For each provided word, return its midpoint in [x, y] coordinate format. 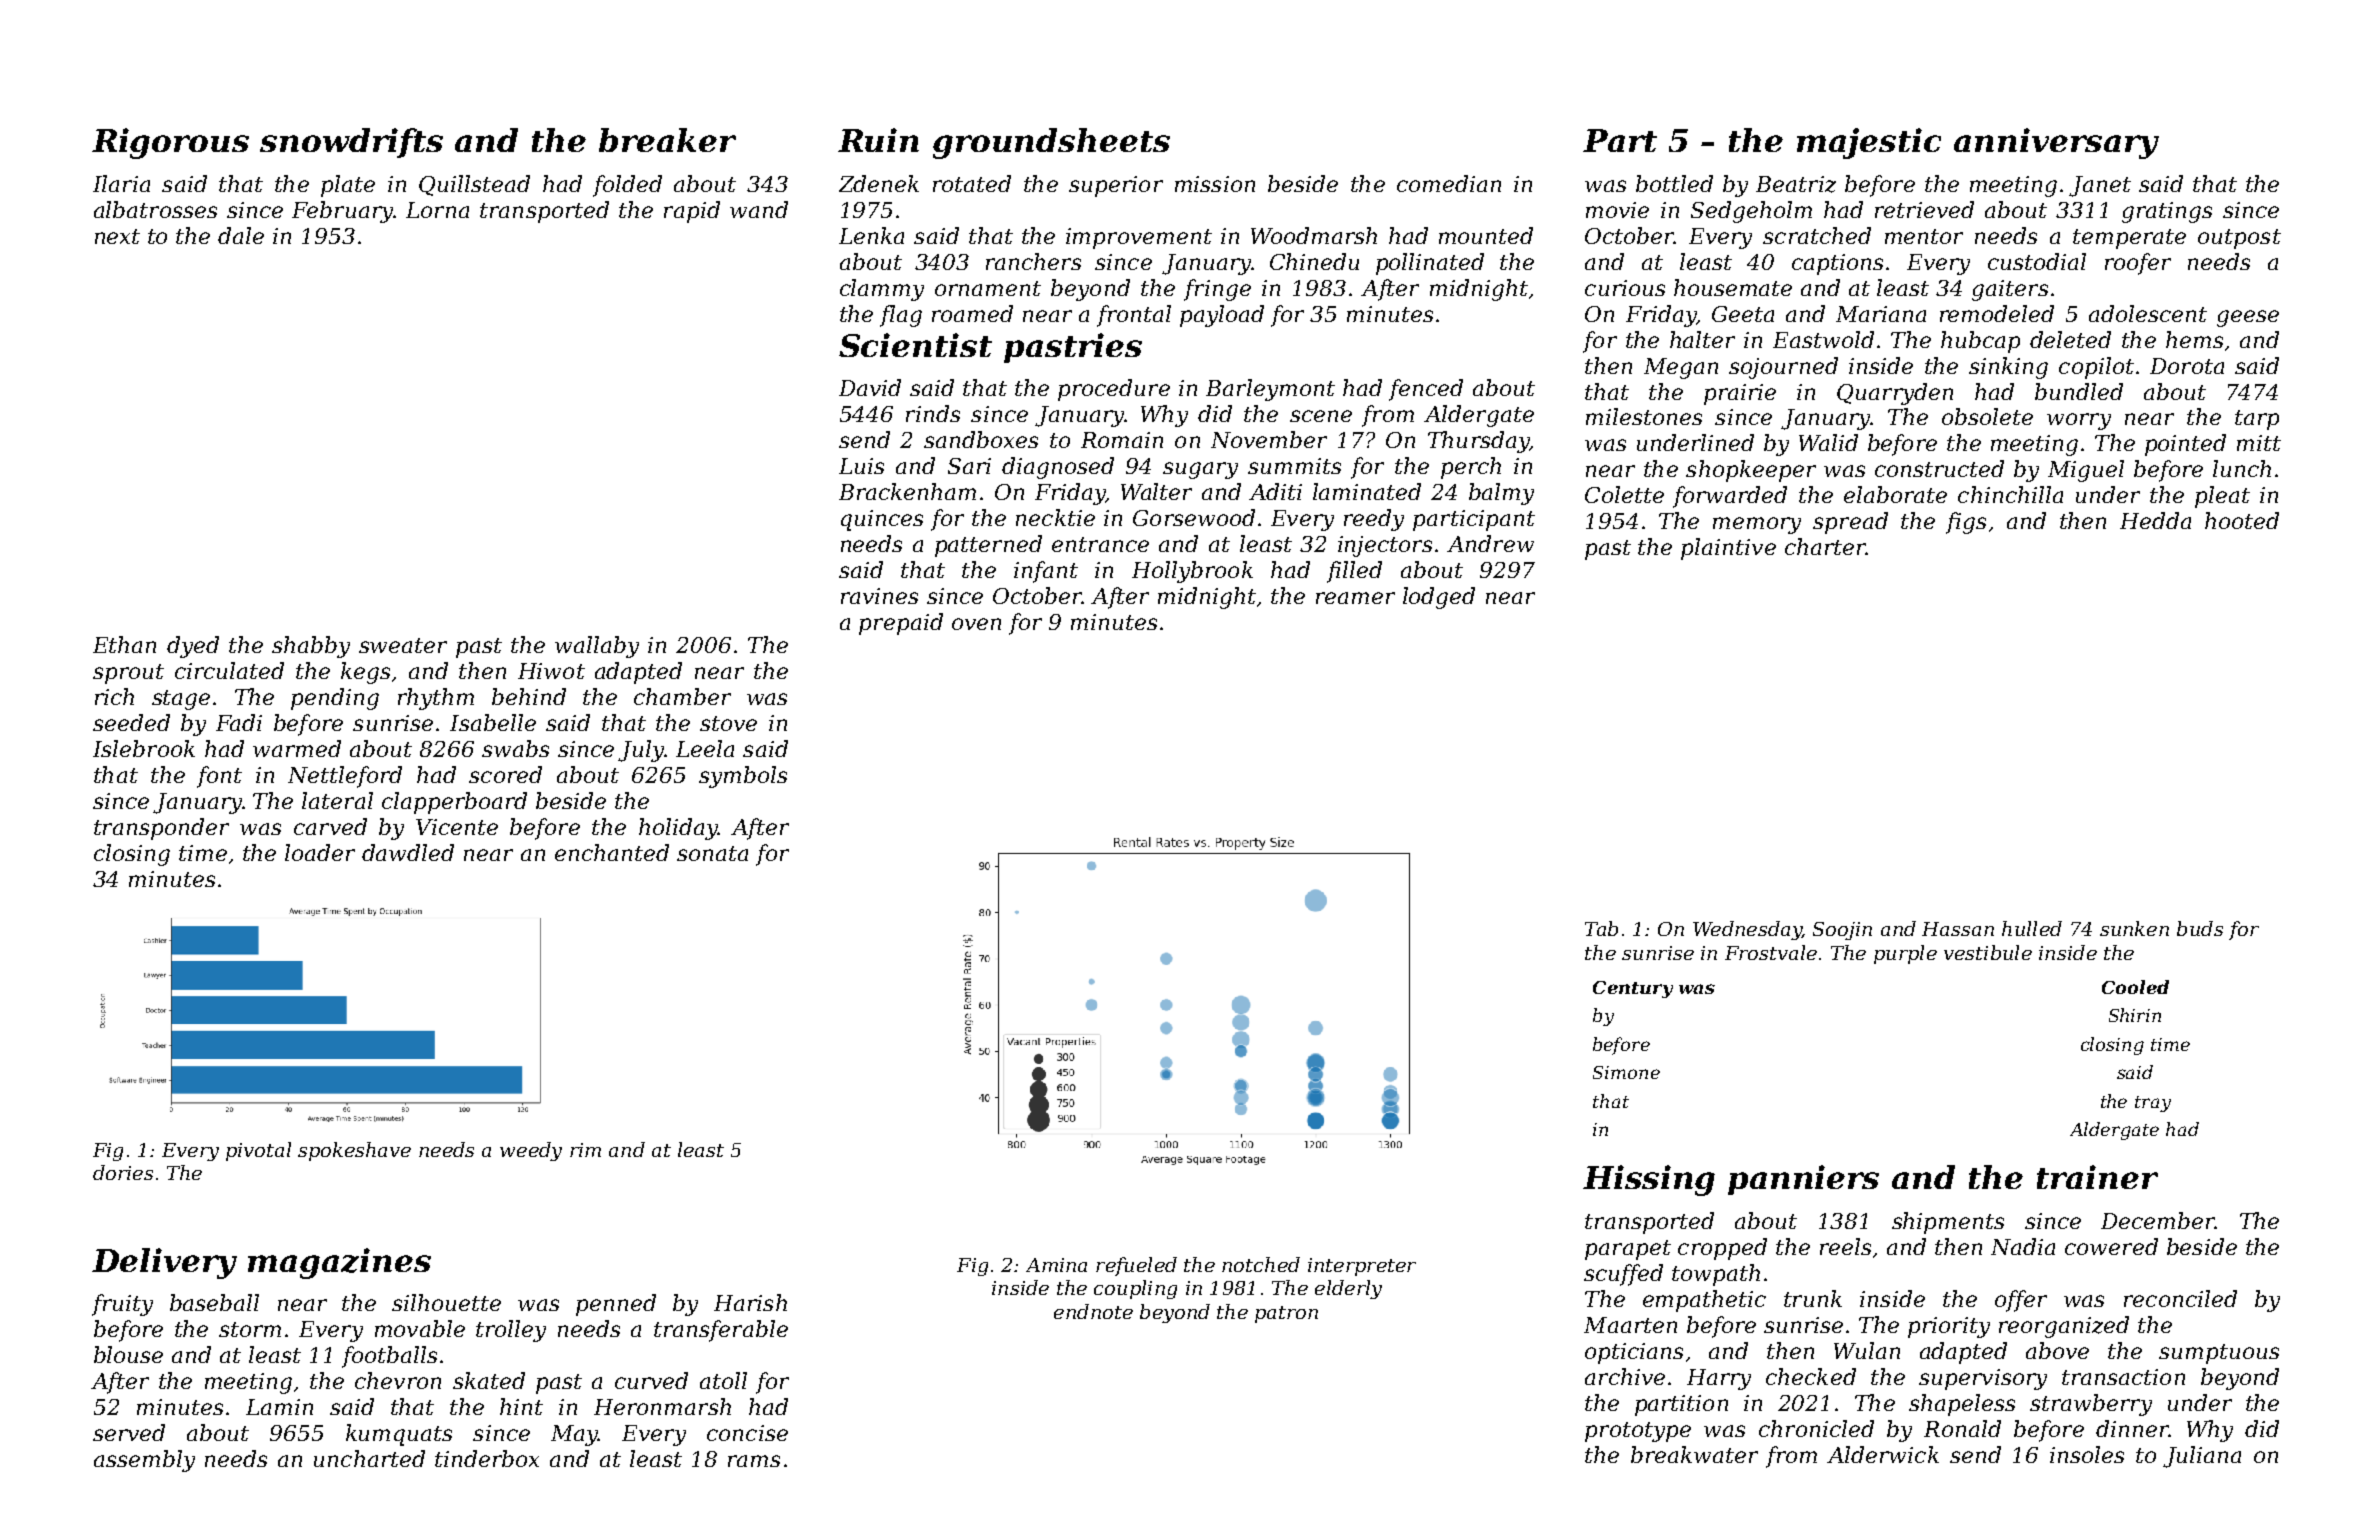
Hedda [2155, 520]
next [117, 236]
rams [754, 1461]
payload [1222, 316]
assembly [144, 1461]
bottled [1674, 183]
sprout [128, 674]
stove [728, 723]
